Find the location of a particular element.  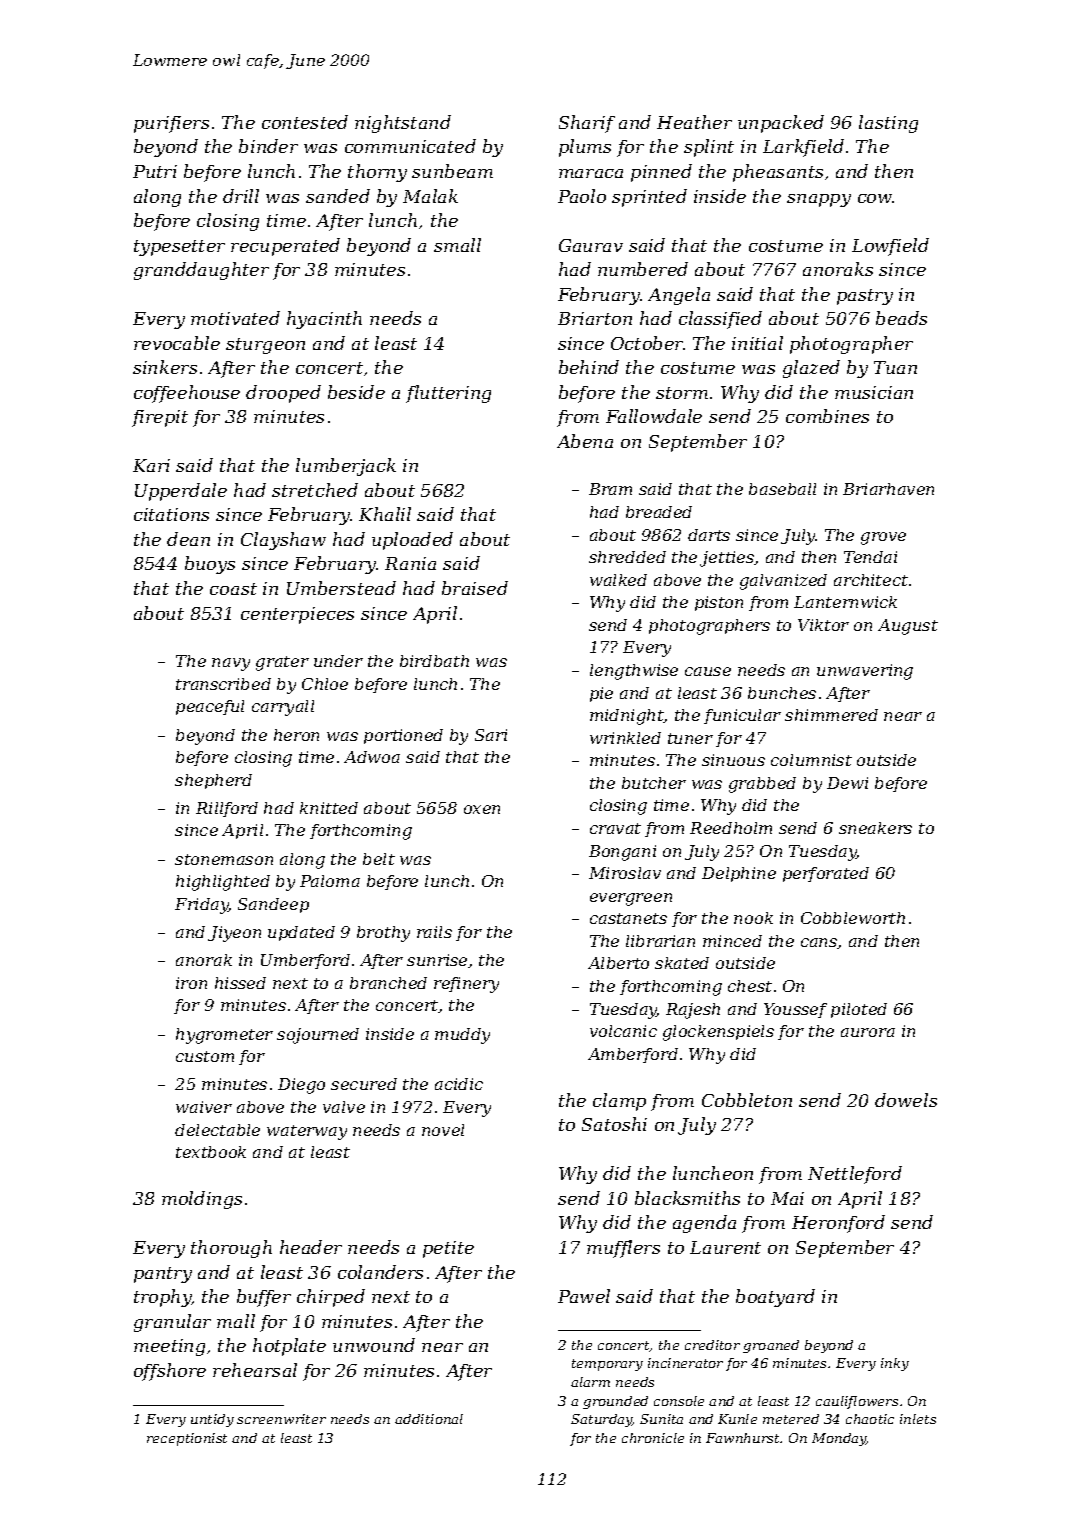

acidic is located at coordinates (459, 1084).
